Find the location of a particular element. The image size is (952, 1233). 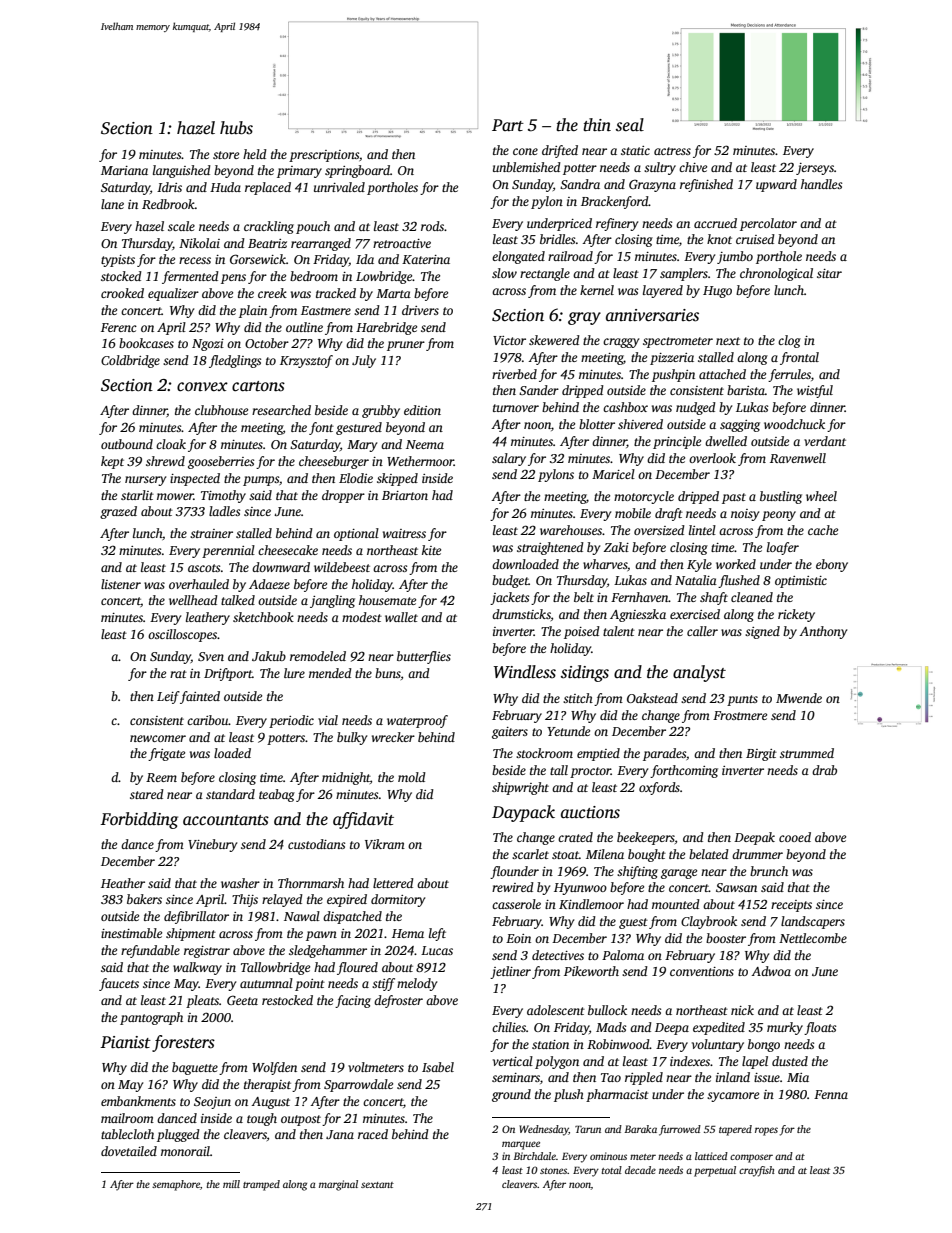

Part is located at coordinates (508, 125).
